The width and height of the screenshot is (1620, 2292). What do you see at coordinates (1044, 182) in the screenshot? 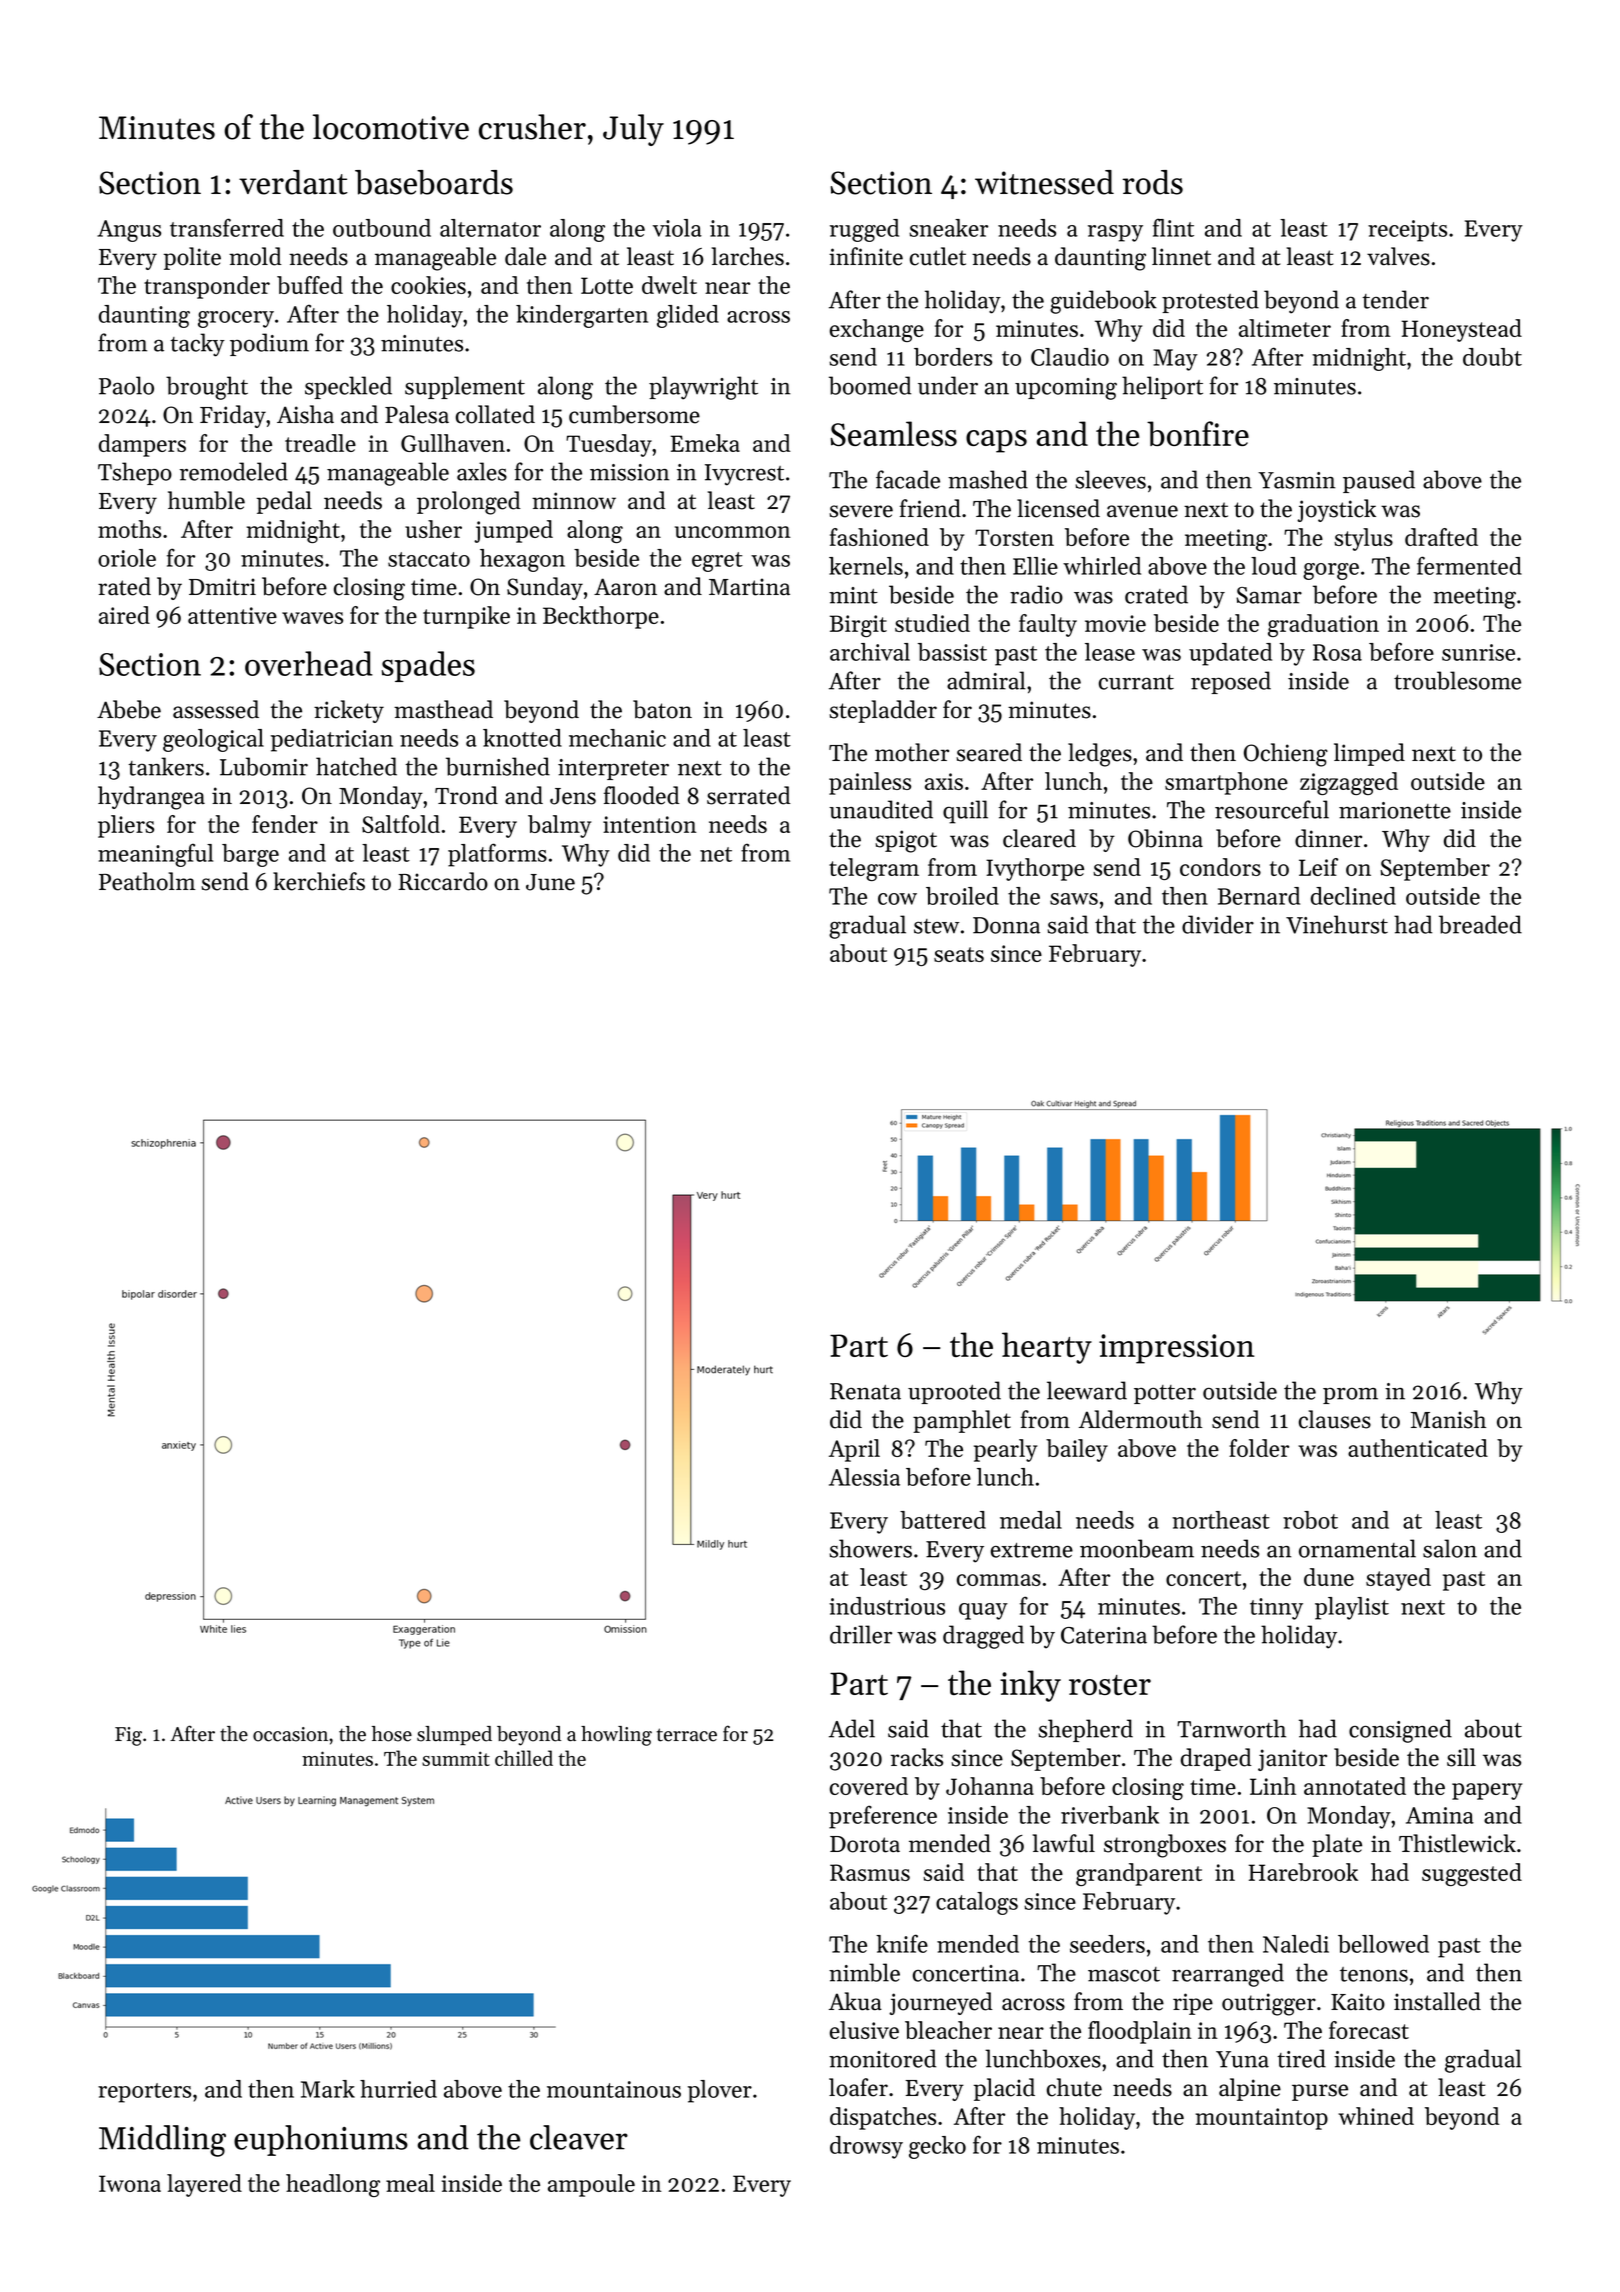
I see `witnessed` at bounding box center [1044, 182].
